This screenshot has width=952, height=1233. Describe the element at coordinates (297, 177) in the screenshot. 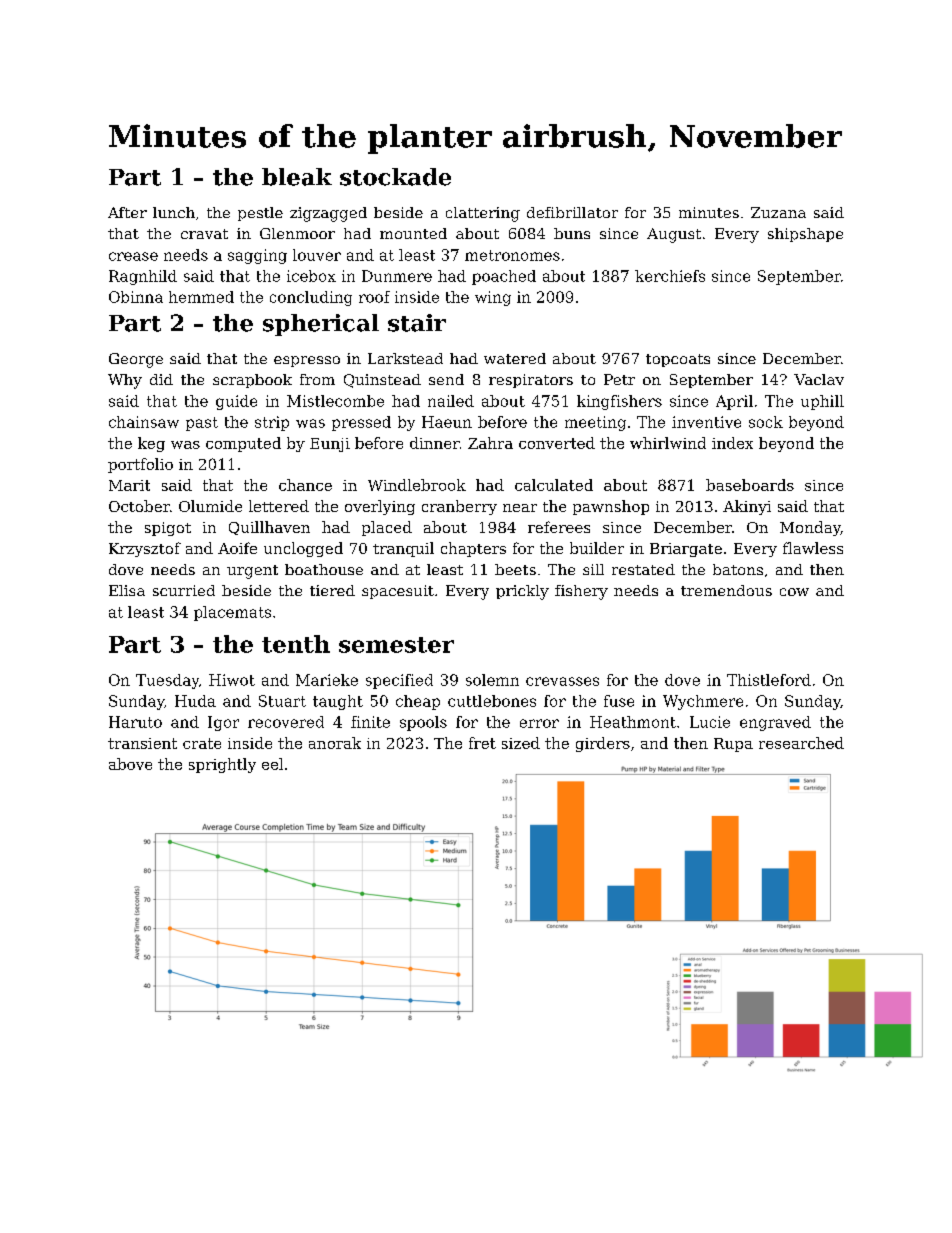

I see `bleak` at that location.
